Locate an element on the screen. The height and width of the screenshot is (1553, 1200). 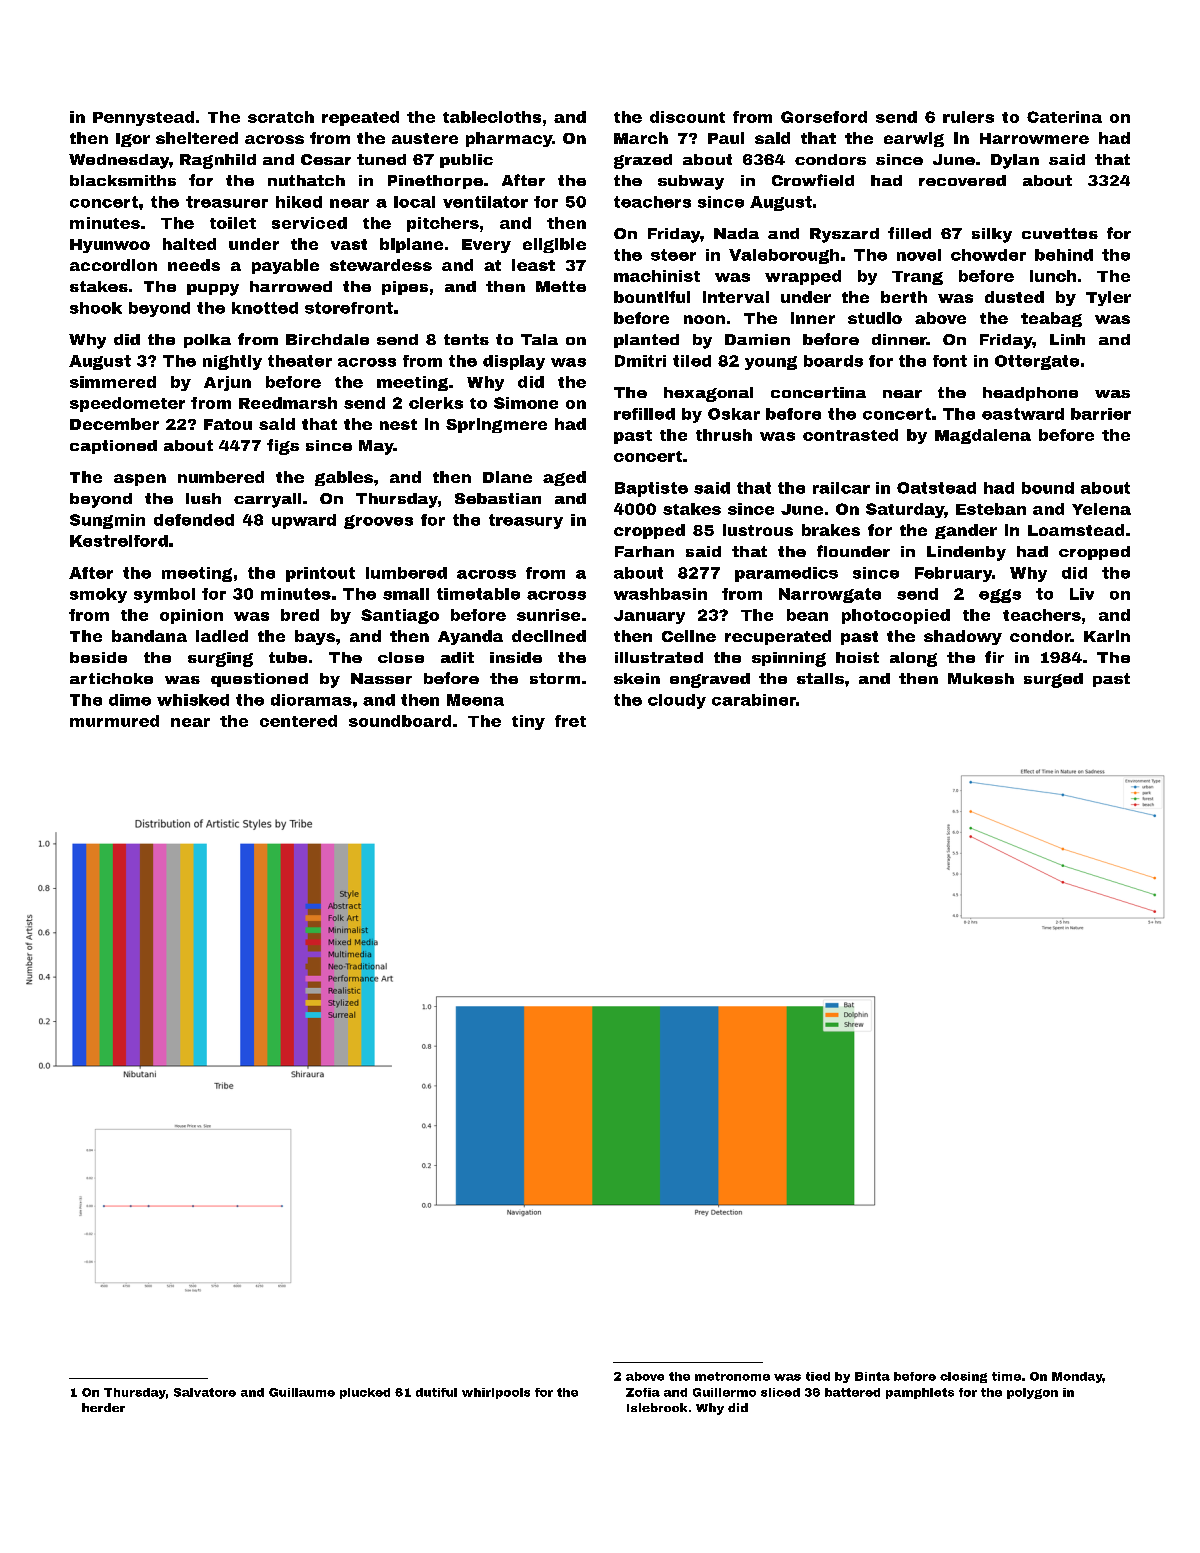
Salvatore is located at coordinates (205, 1392).
